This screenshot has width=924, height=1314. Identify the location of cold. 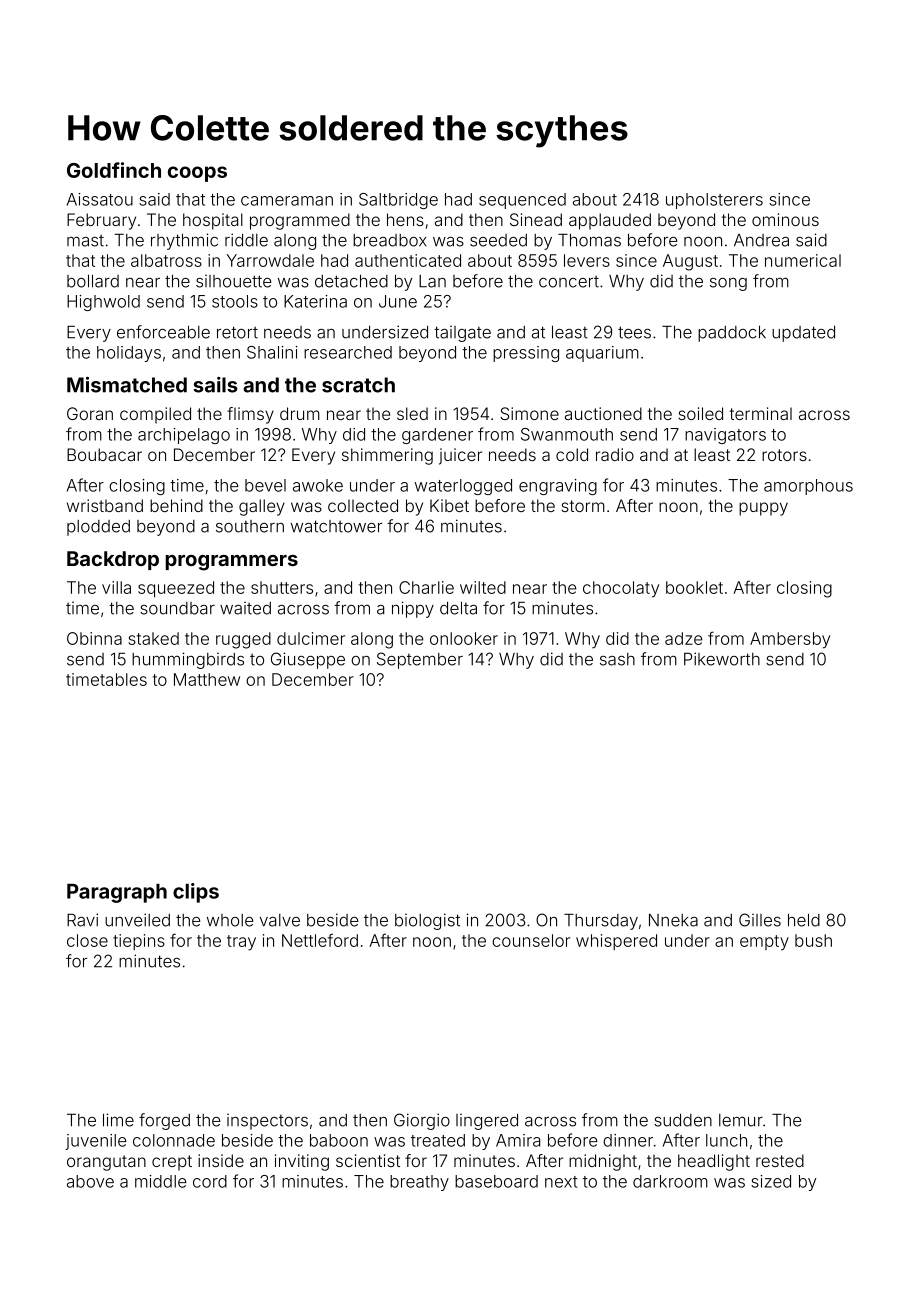
(572, 454).
